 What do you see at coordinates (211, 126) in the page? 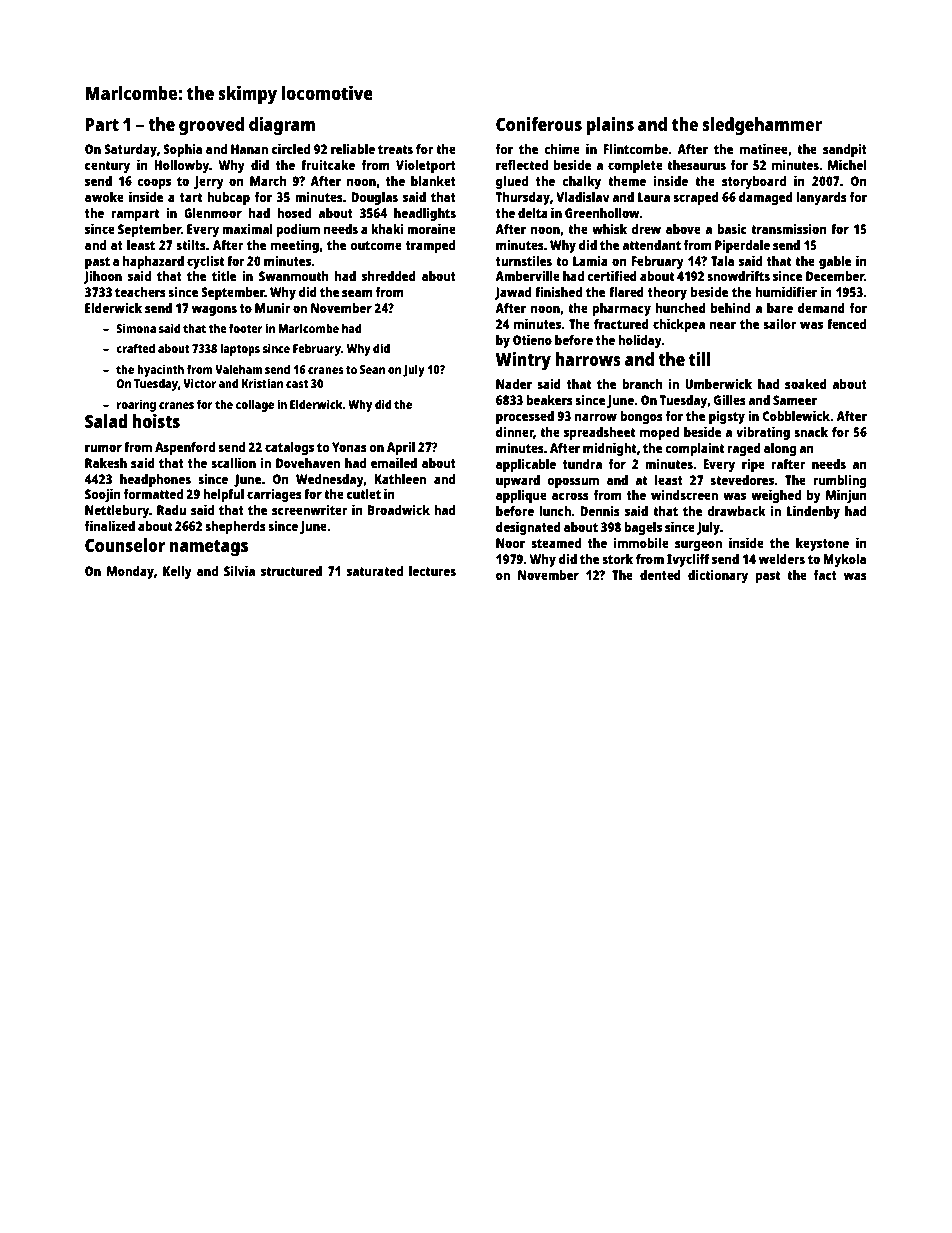
I see `grooved` at bounding box center [211, 126].
